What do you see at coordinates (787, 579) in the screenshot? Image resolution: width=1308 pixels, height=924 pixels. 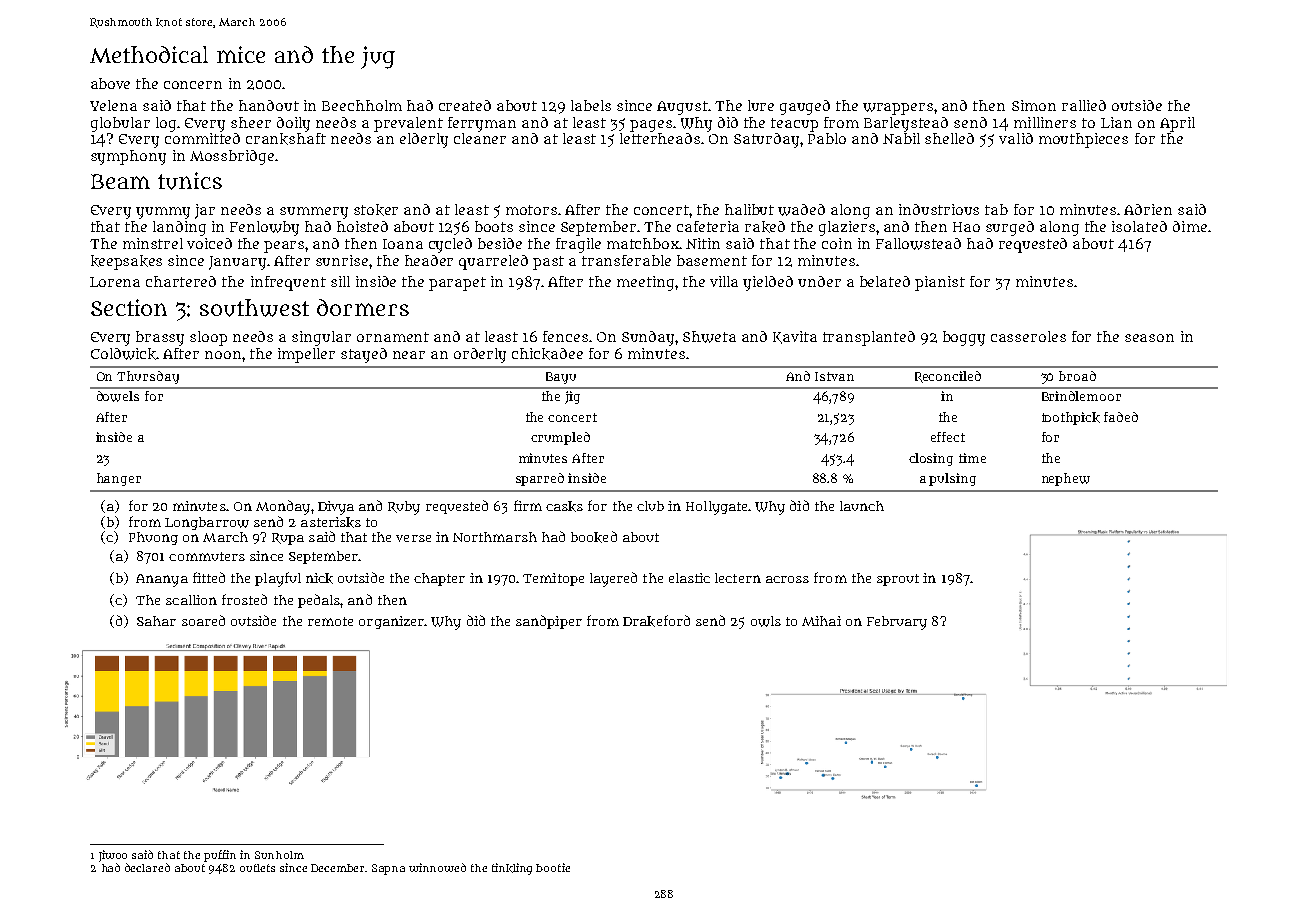 I see `across` at bounding box center [787, 579].
